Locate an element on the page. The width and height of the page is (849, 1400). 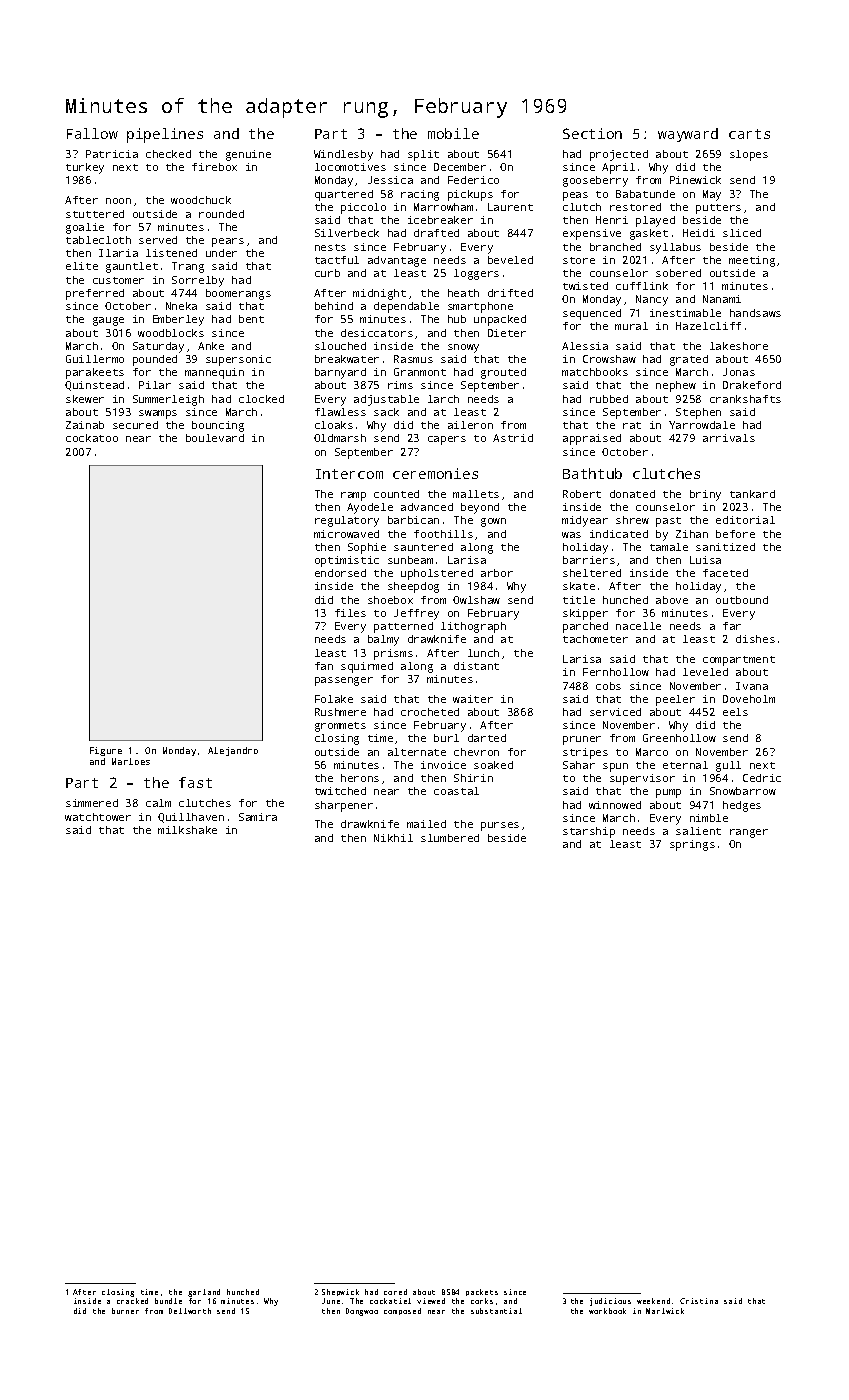
Marlwick is located at coordinates (665, 1311).
